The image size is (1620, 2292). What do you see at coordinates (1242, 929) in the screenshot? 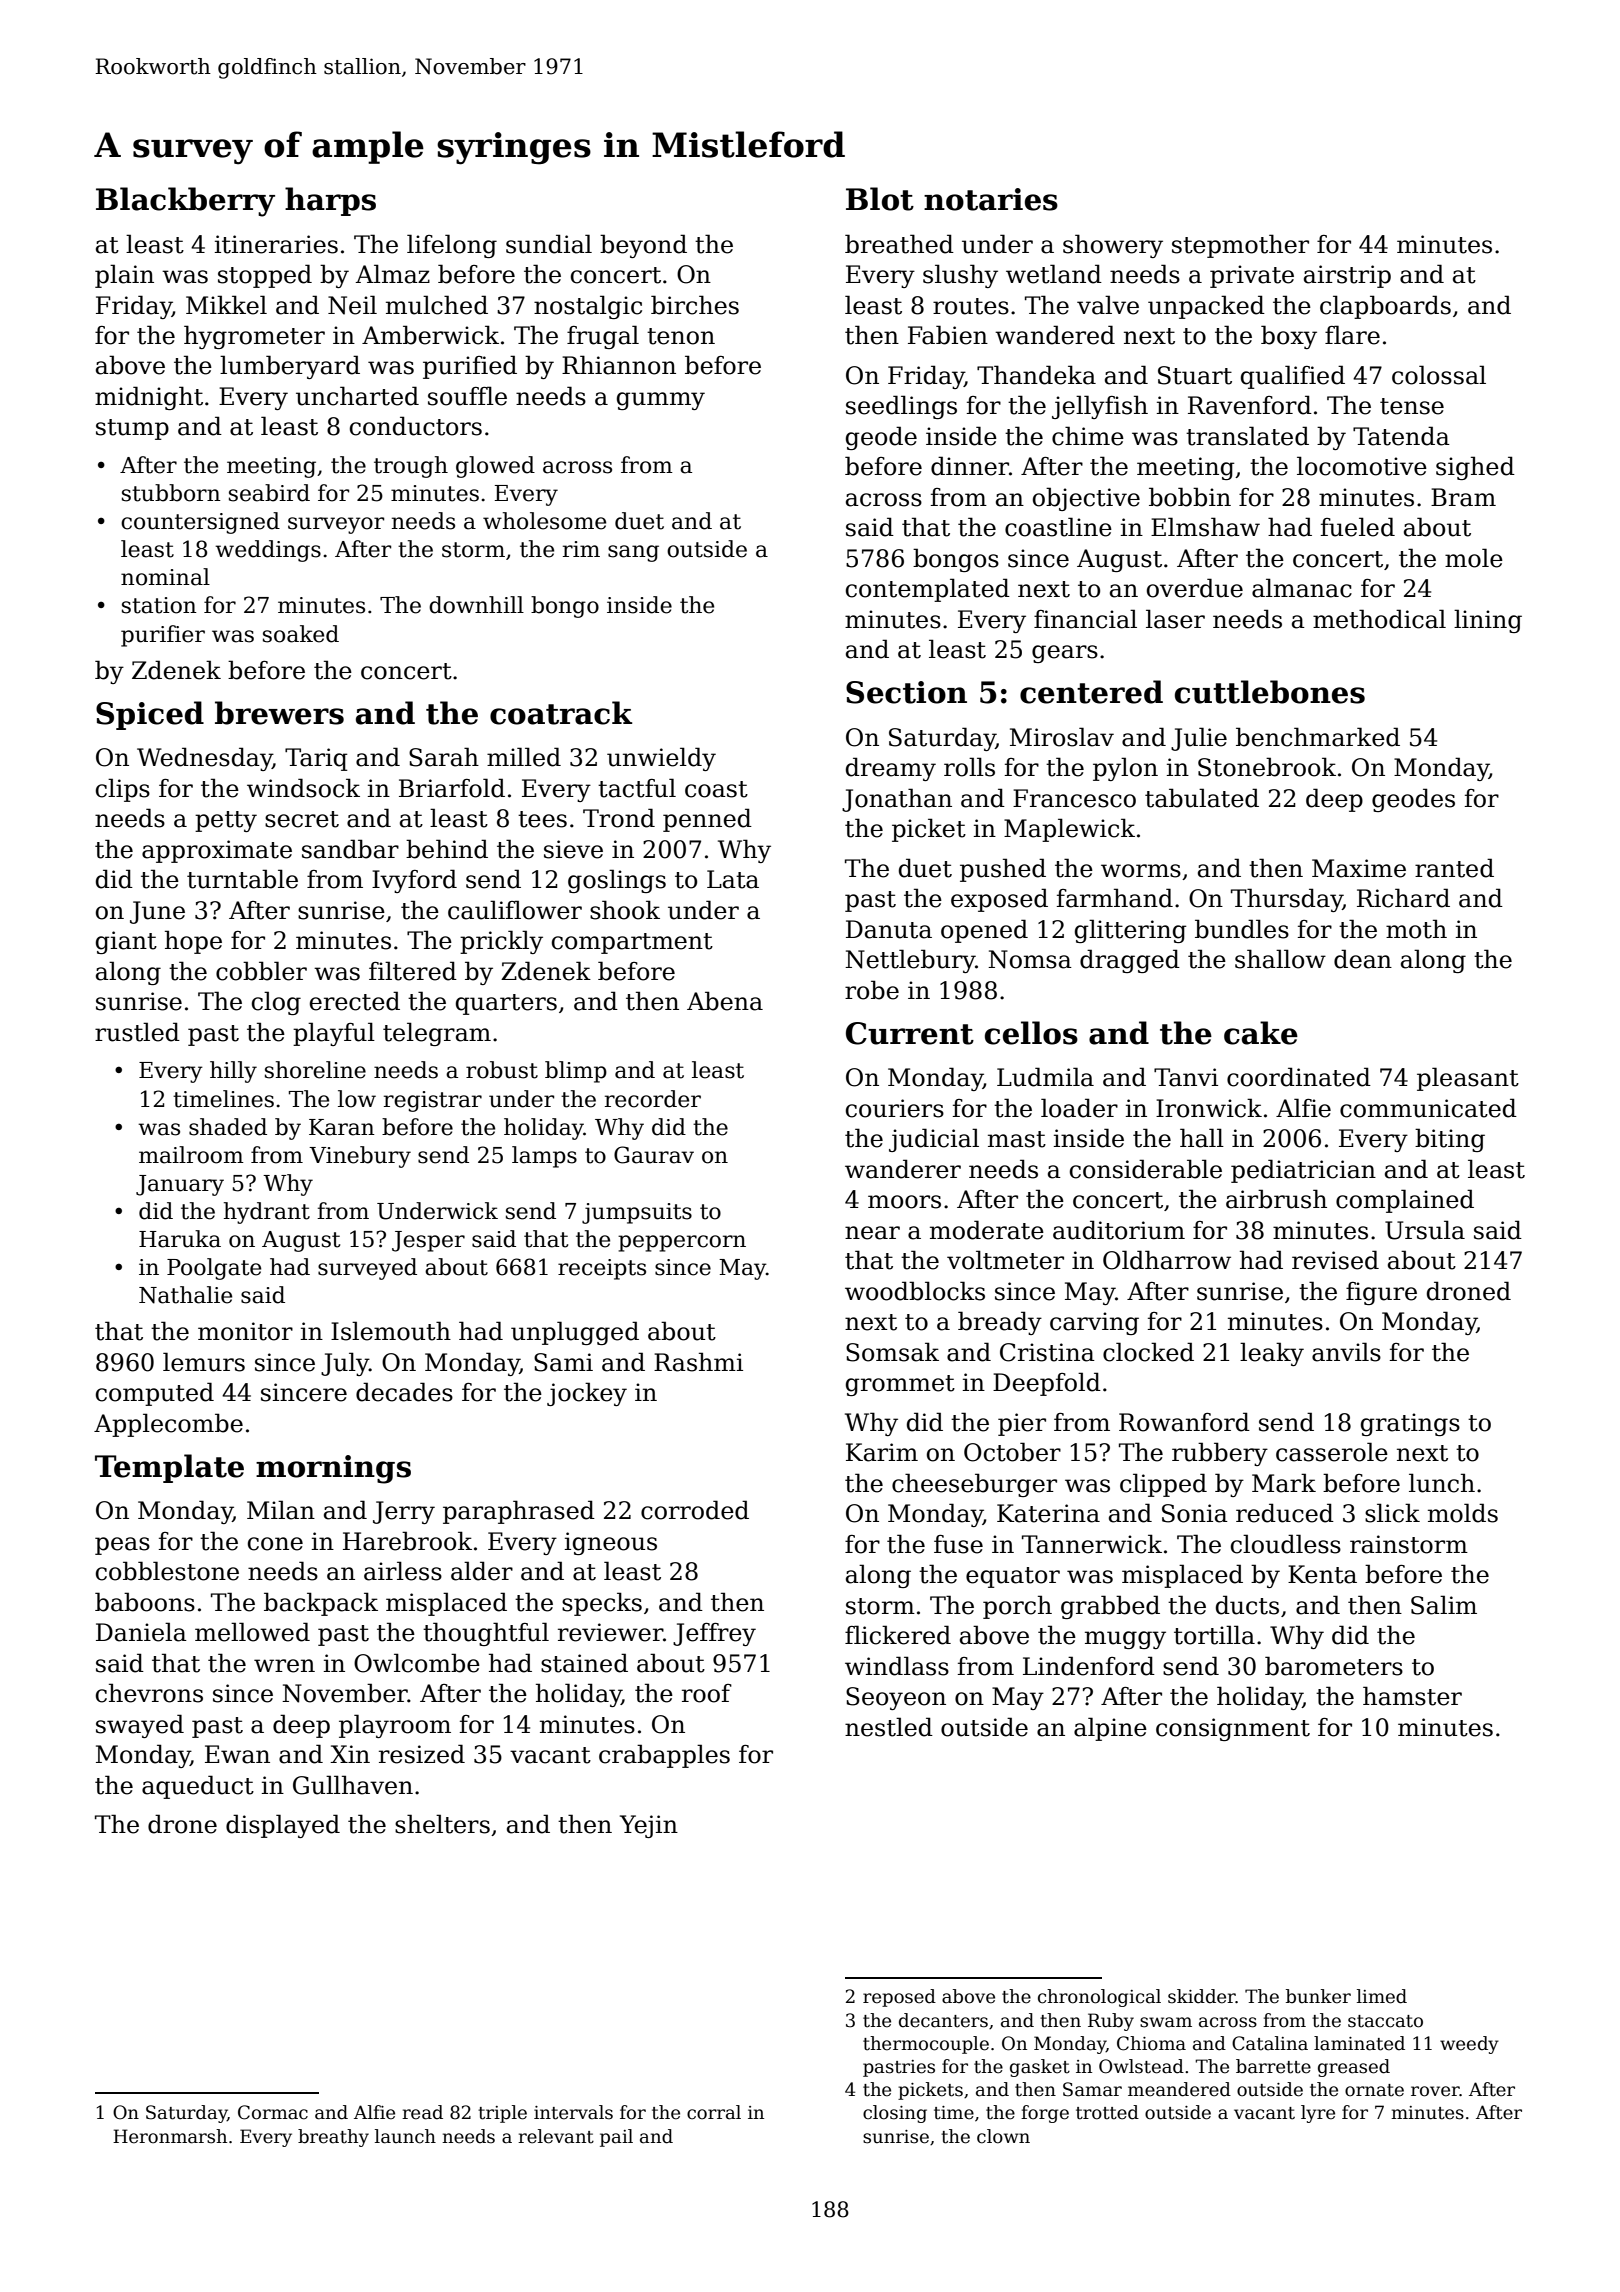
I see `bundles` at bounding box center [1242, 929].
